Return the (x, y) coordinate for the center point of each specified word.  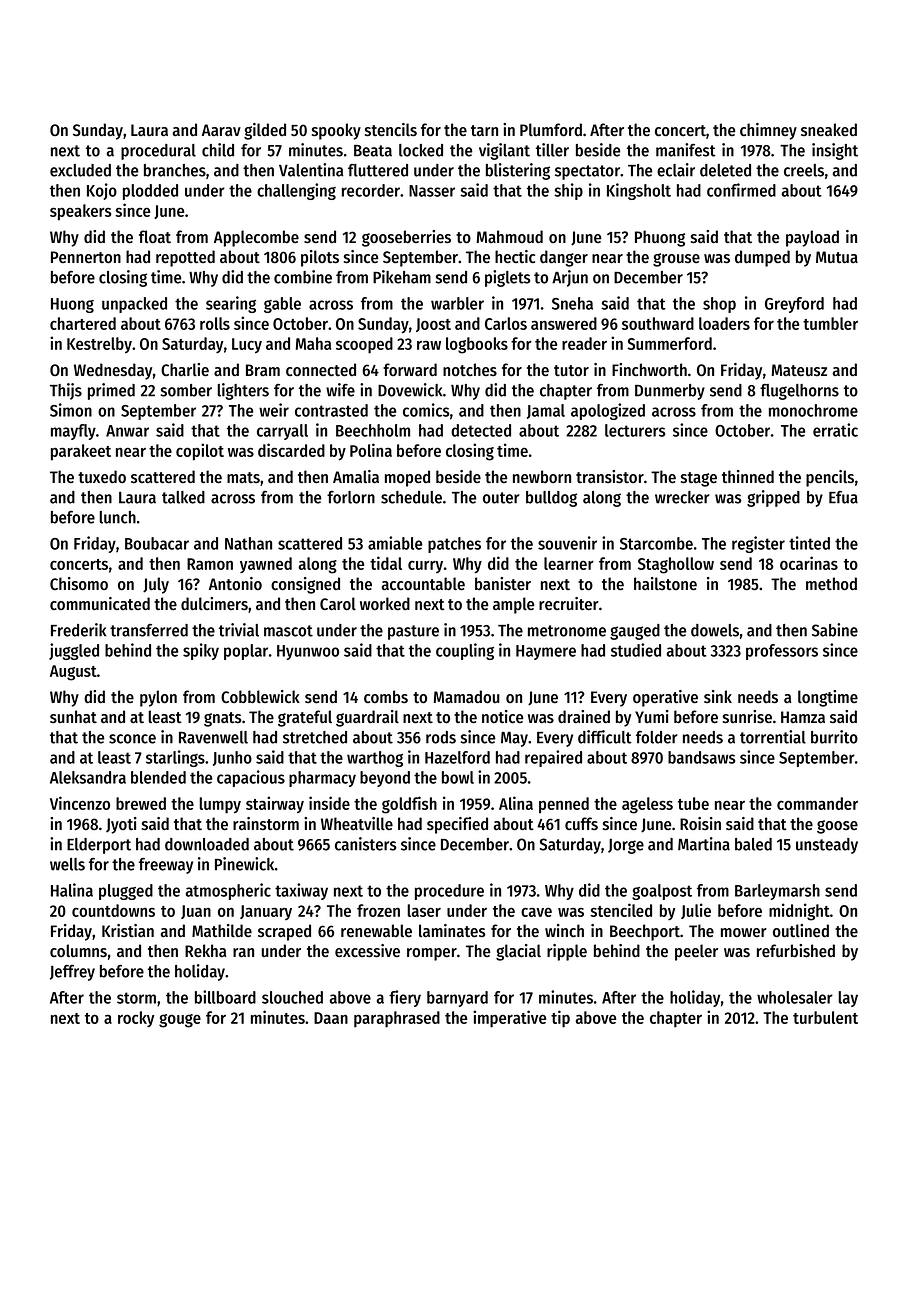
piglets (508, 278)
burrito (834, 737)
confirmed (741, 190)
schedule (411, 497)
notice (502, 716)
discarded (291, 450)
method (831, 583)
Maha (313, 343)
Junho (232, 758)
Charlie (185, 369)
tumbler (830, 323)
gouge (180, 1021)
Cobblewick (260, 696)
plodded (150, 192)
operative (665, 698)
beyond (385, 779)
